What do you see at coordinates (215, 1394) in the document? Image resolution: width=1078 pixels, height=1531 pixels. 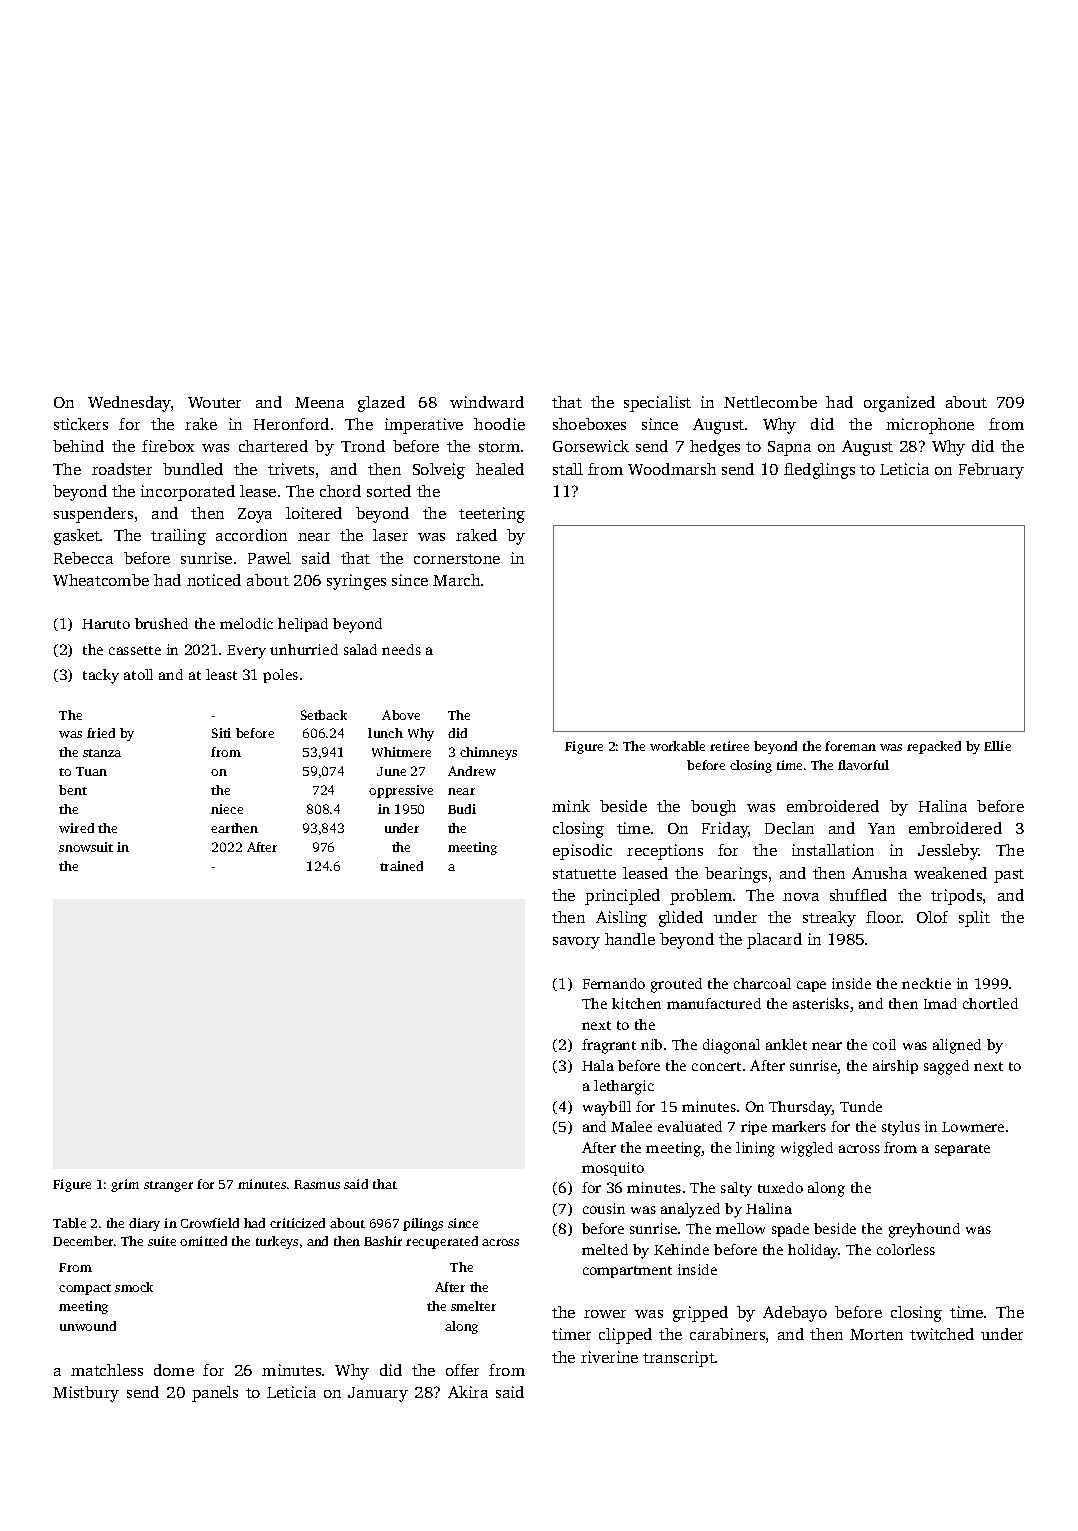 I see `panels` at bounding box center [215, 1394].
